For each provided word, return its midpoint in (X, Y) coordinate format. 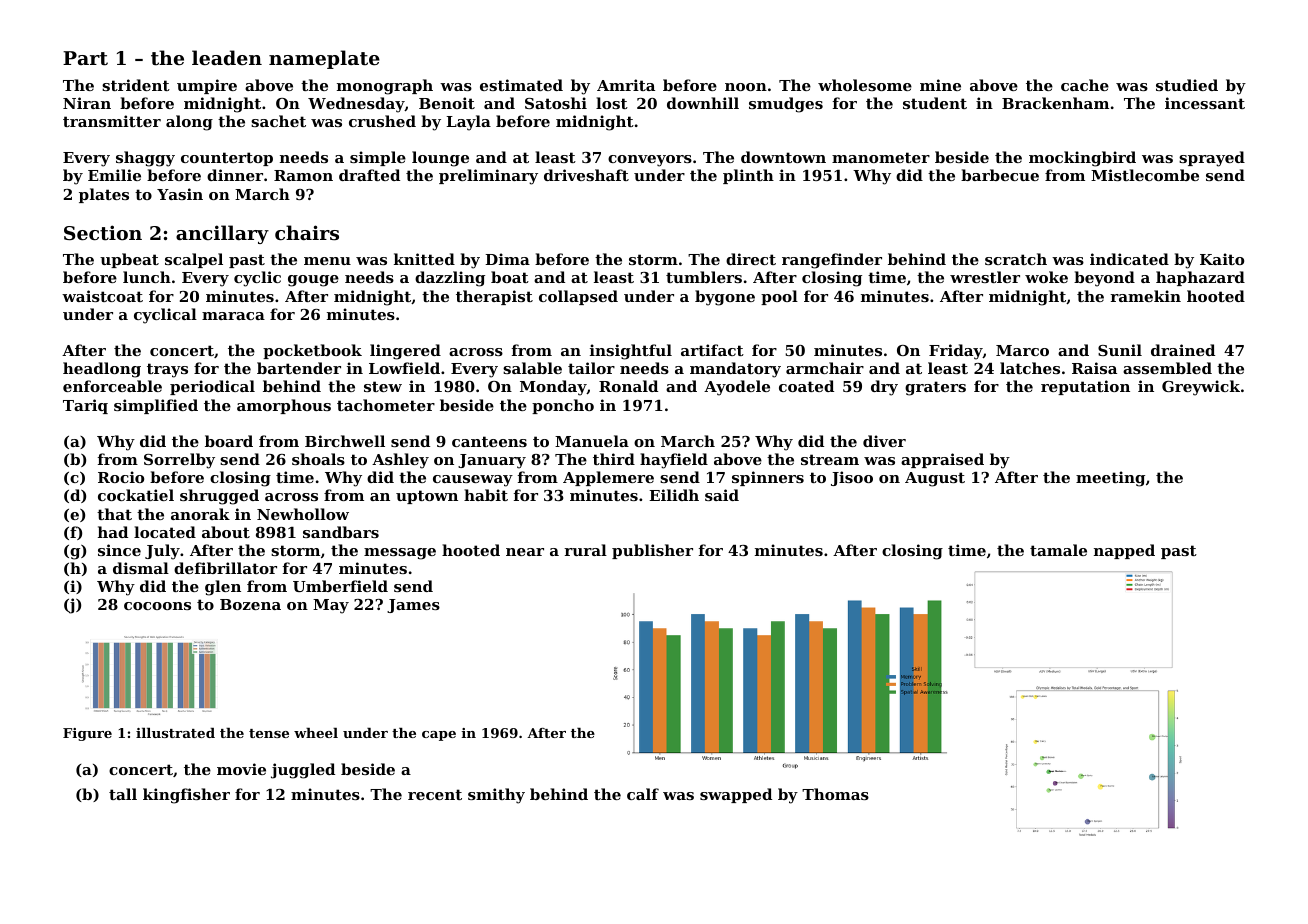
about (226, 532)
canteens (489, 441)
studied (1187, 85)
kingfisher (186, 796)
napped (1124, 551)
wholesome (865, 85)
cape (439, 736)
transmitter (112, 121)
